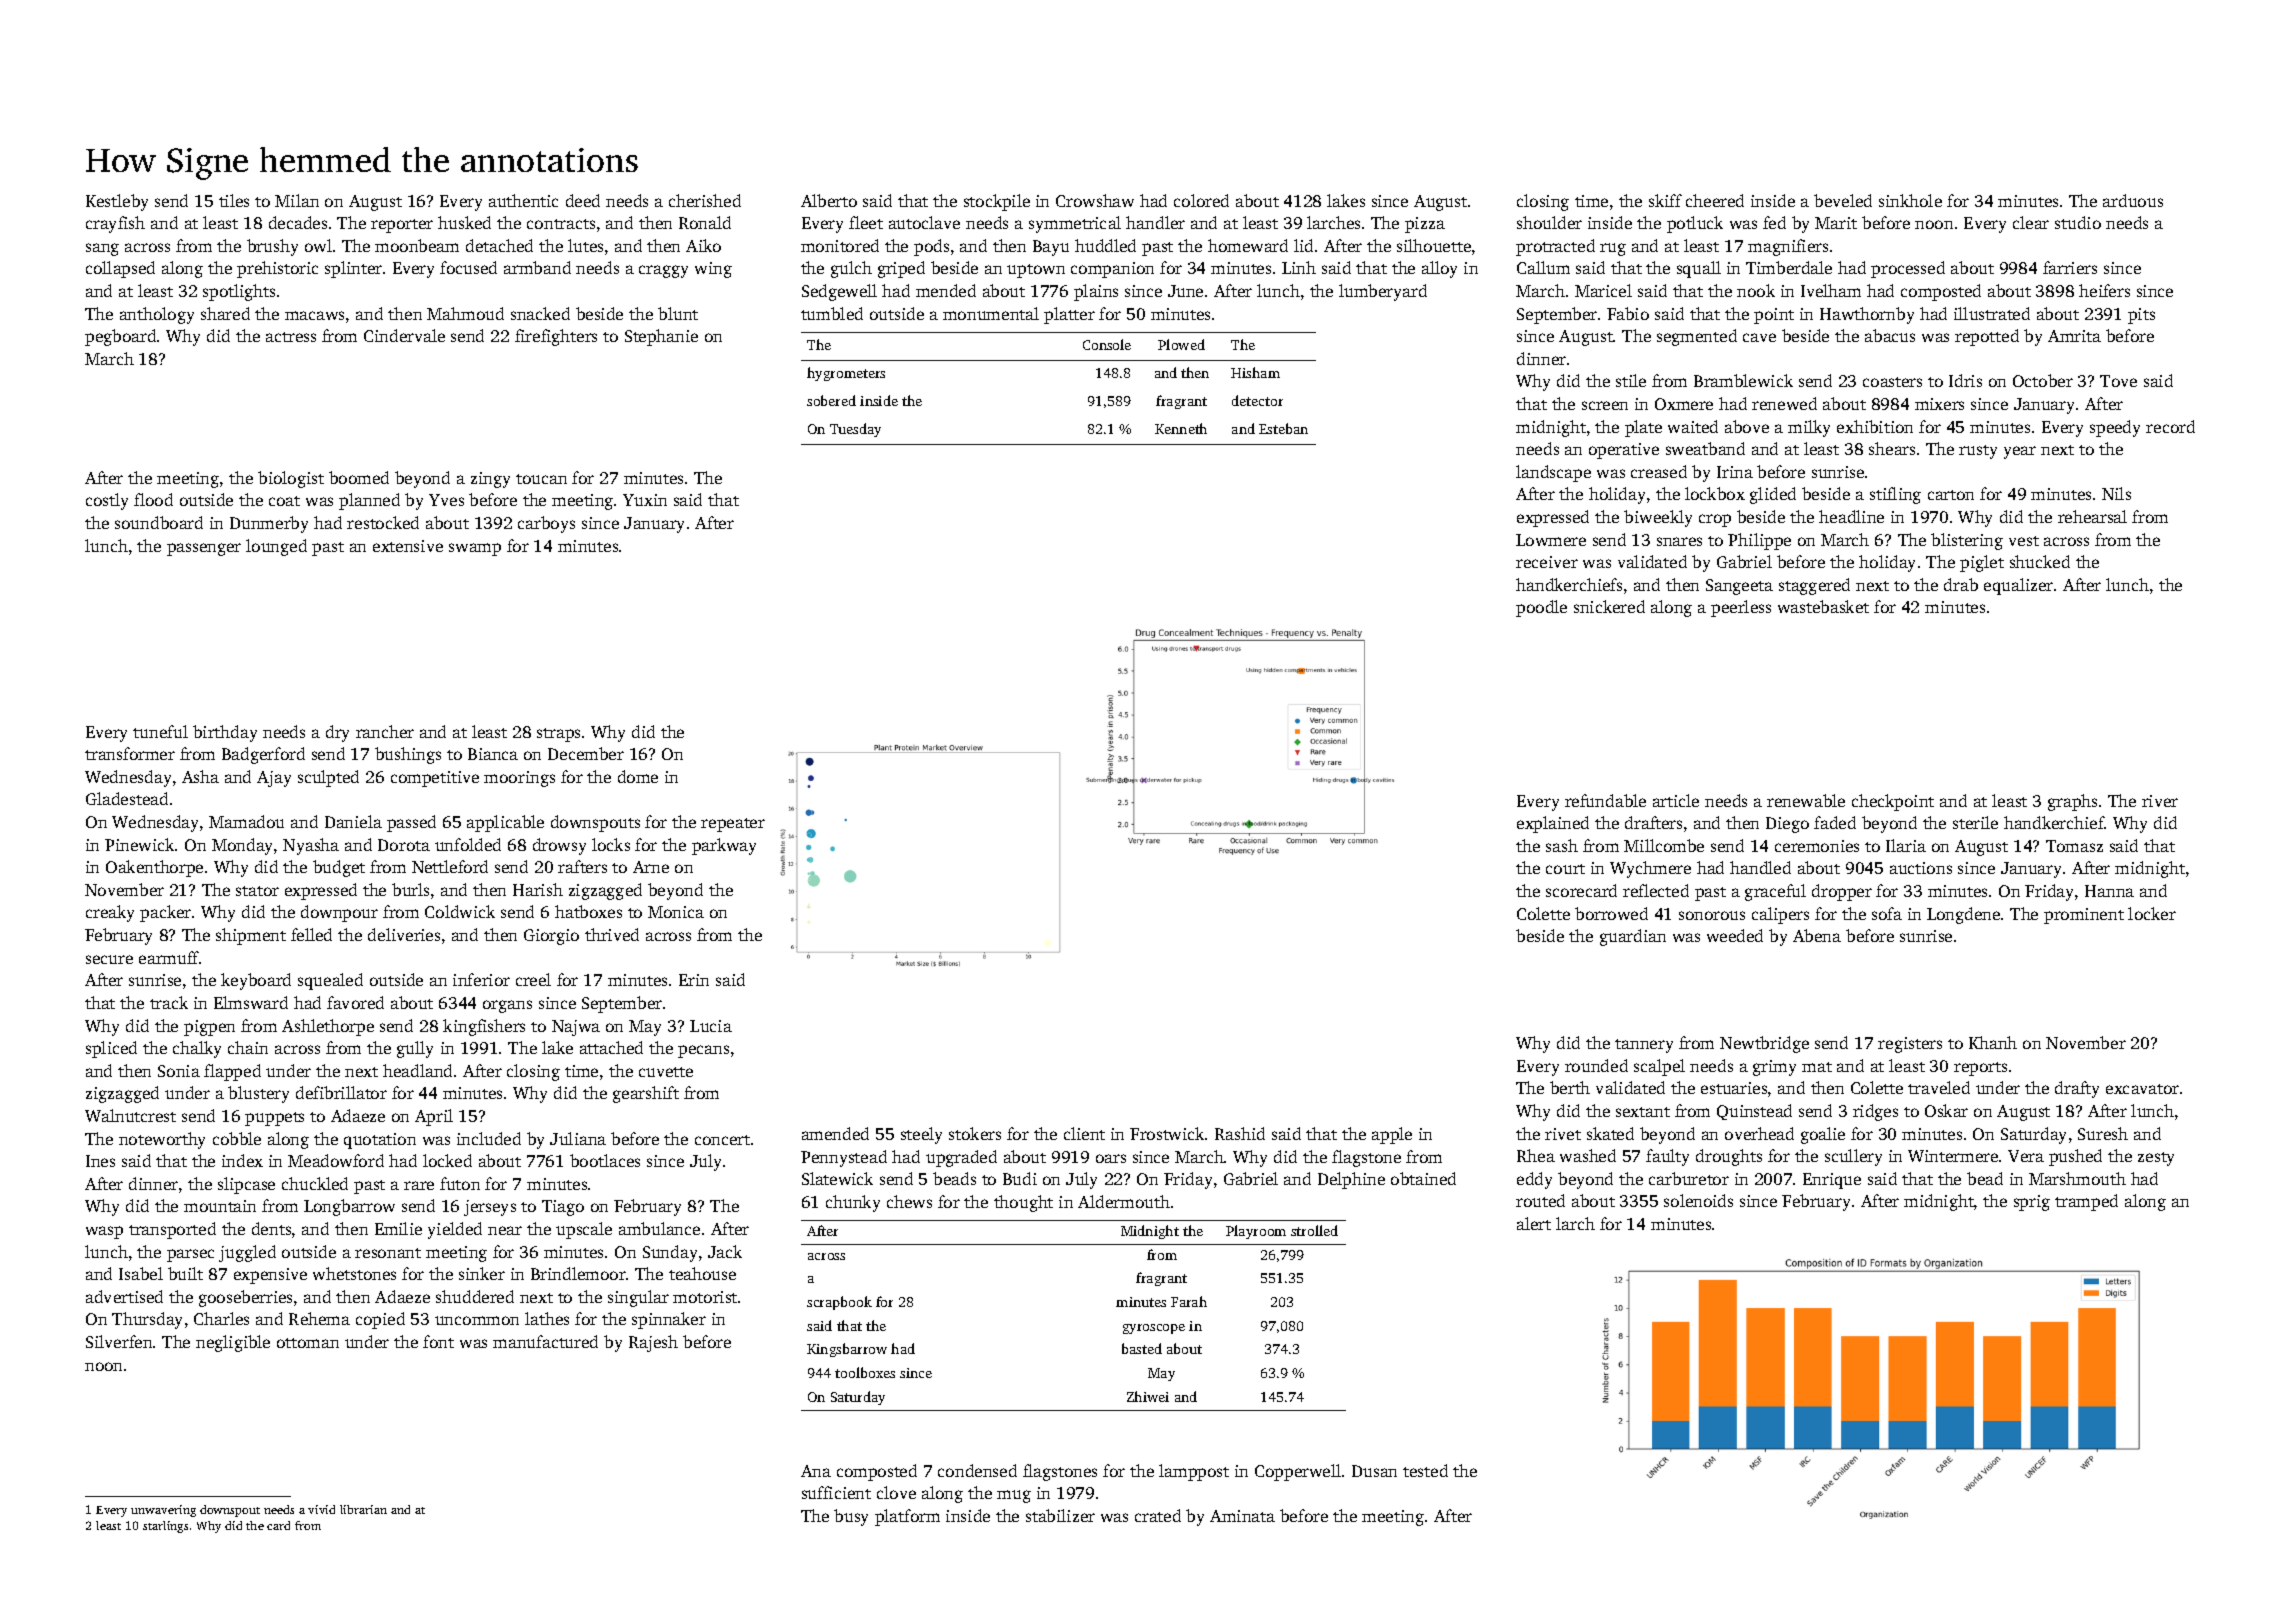  I want to click on wastebasket, so click(1823, 606).
